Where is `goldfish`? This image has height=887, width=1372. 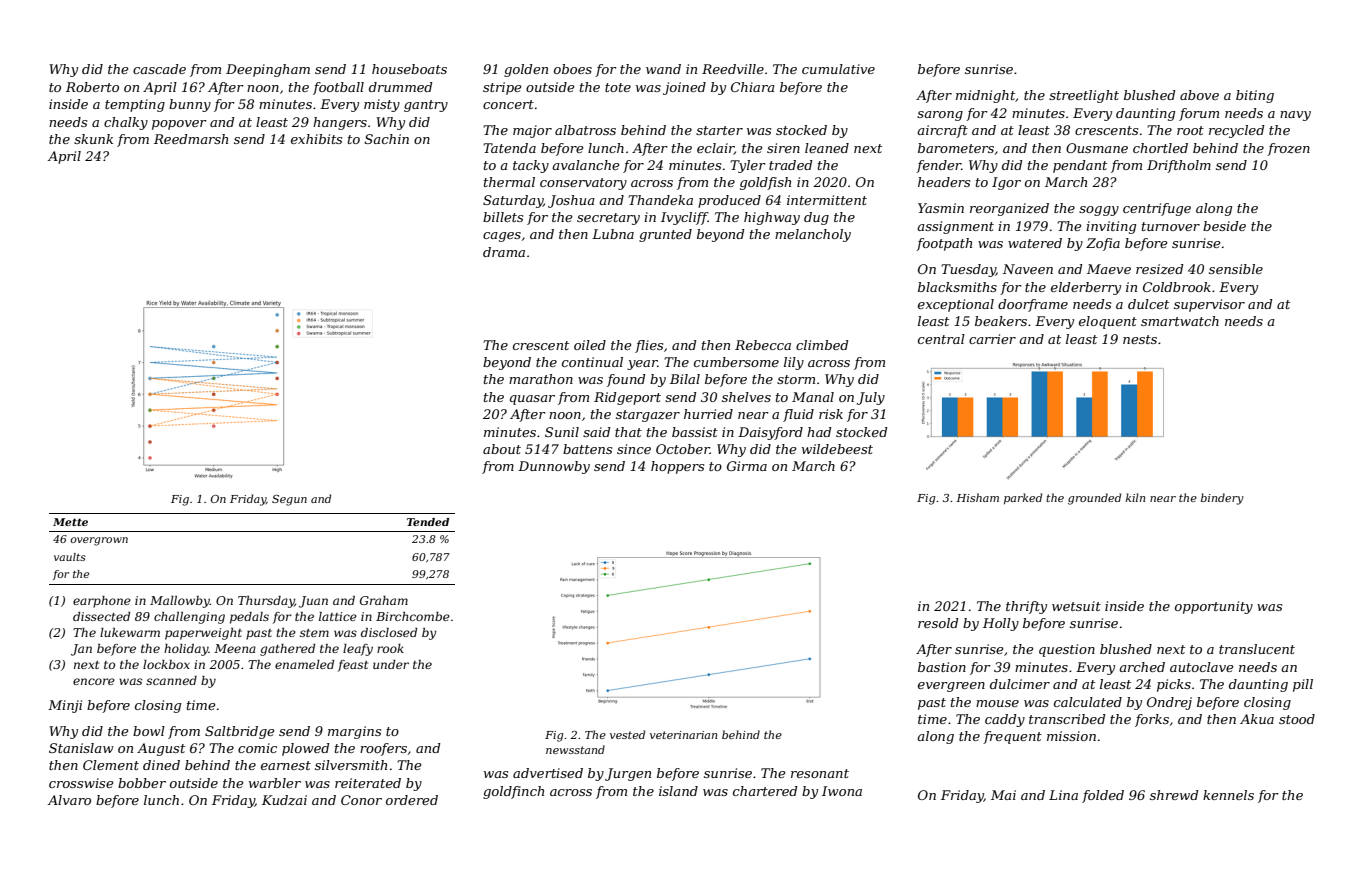 goldfish is located at coordinates (765, 183).
